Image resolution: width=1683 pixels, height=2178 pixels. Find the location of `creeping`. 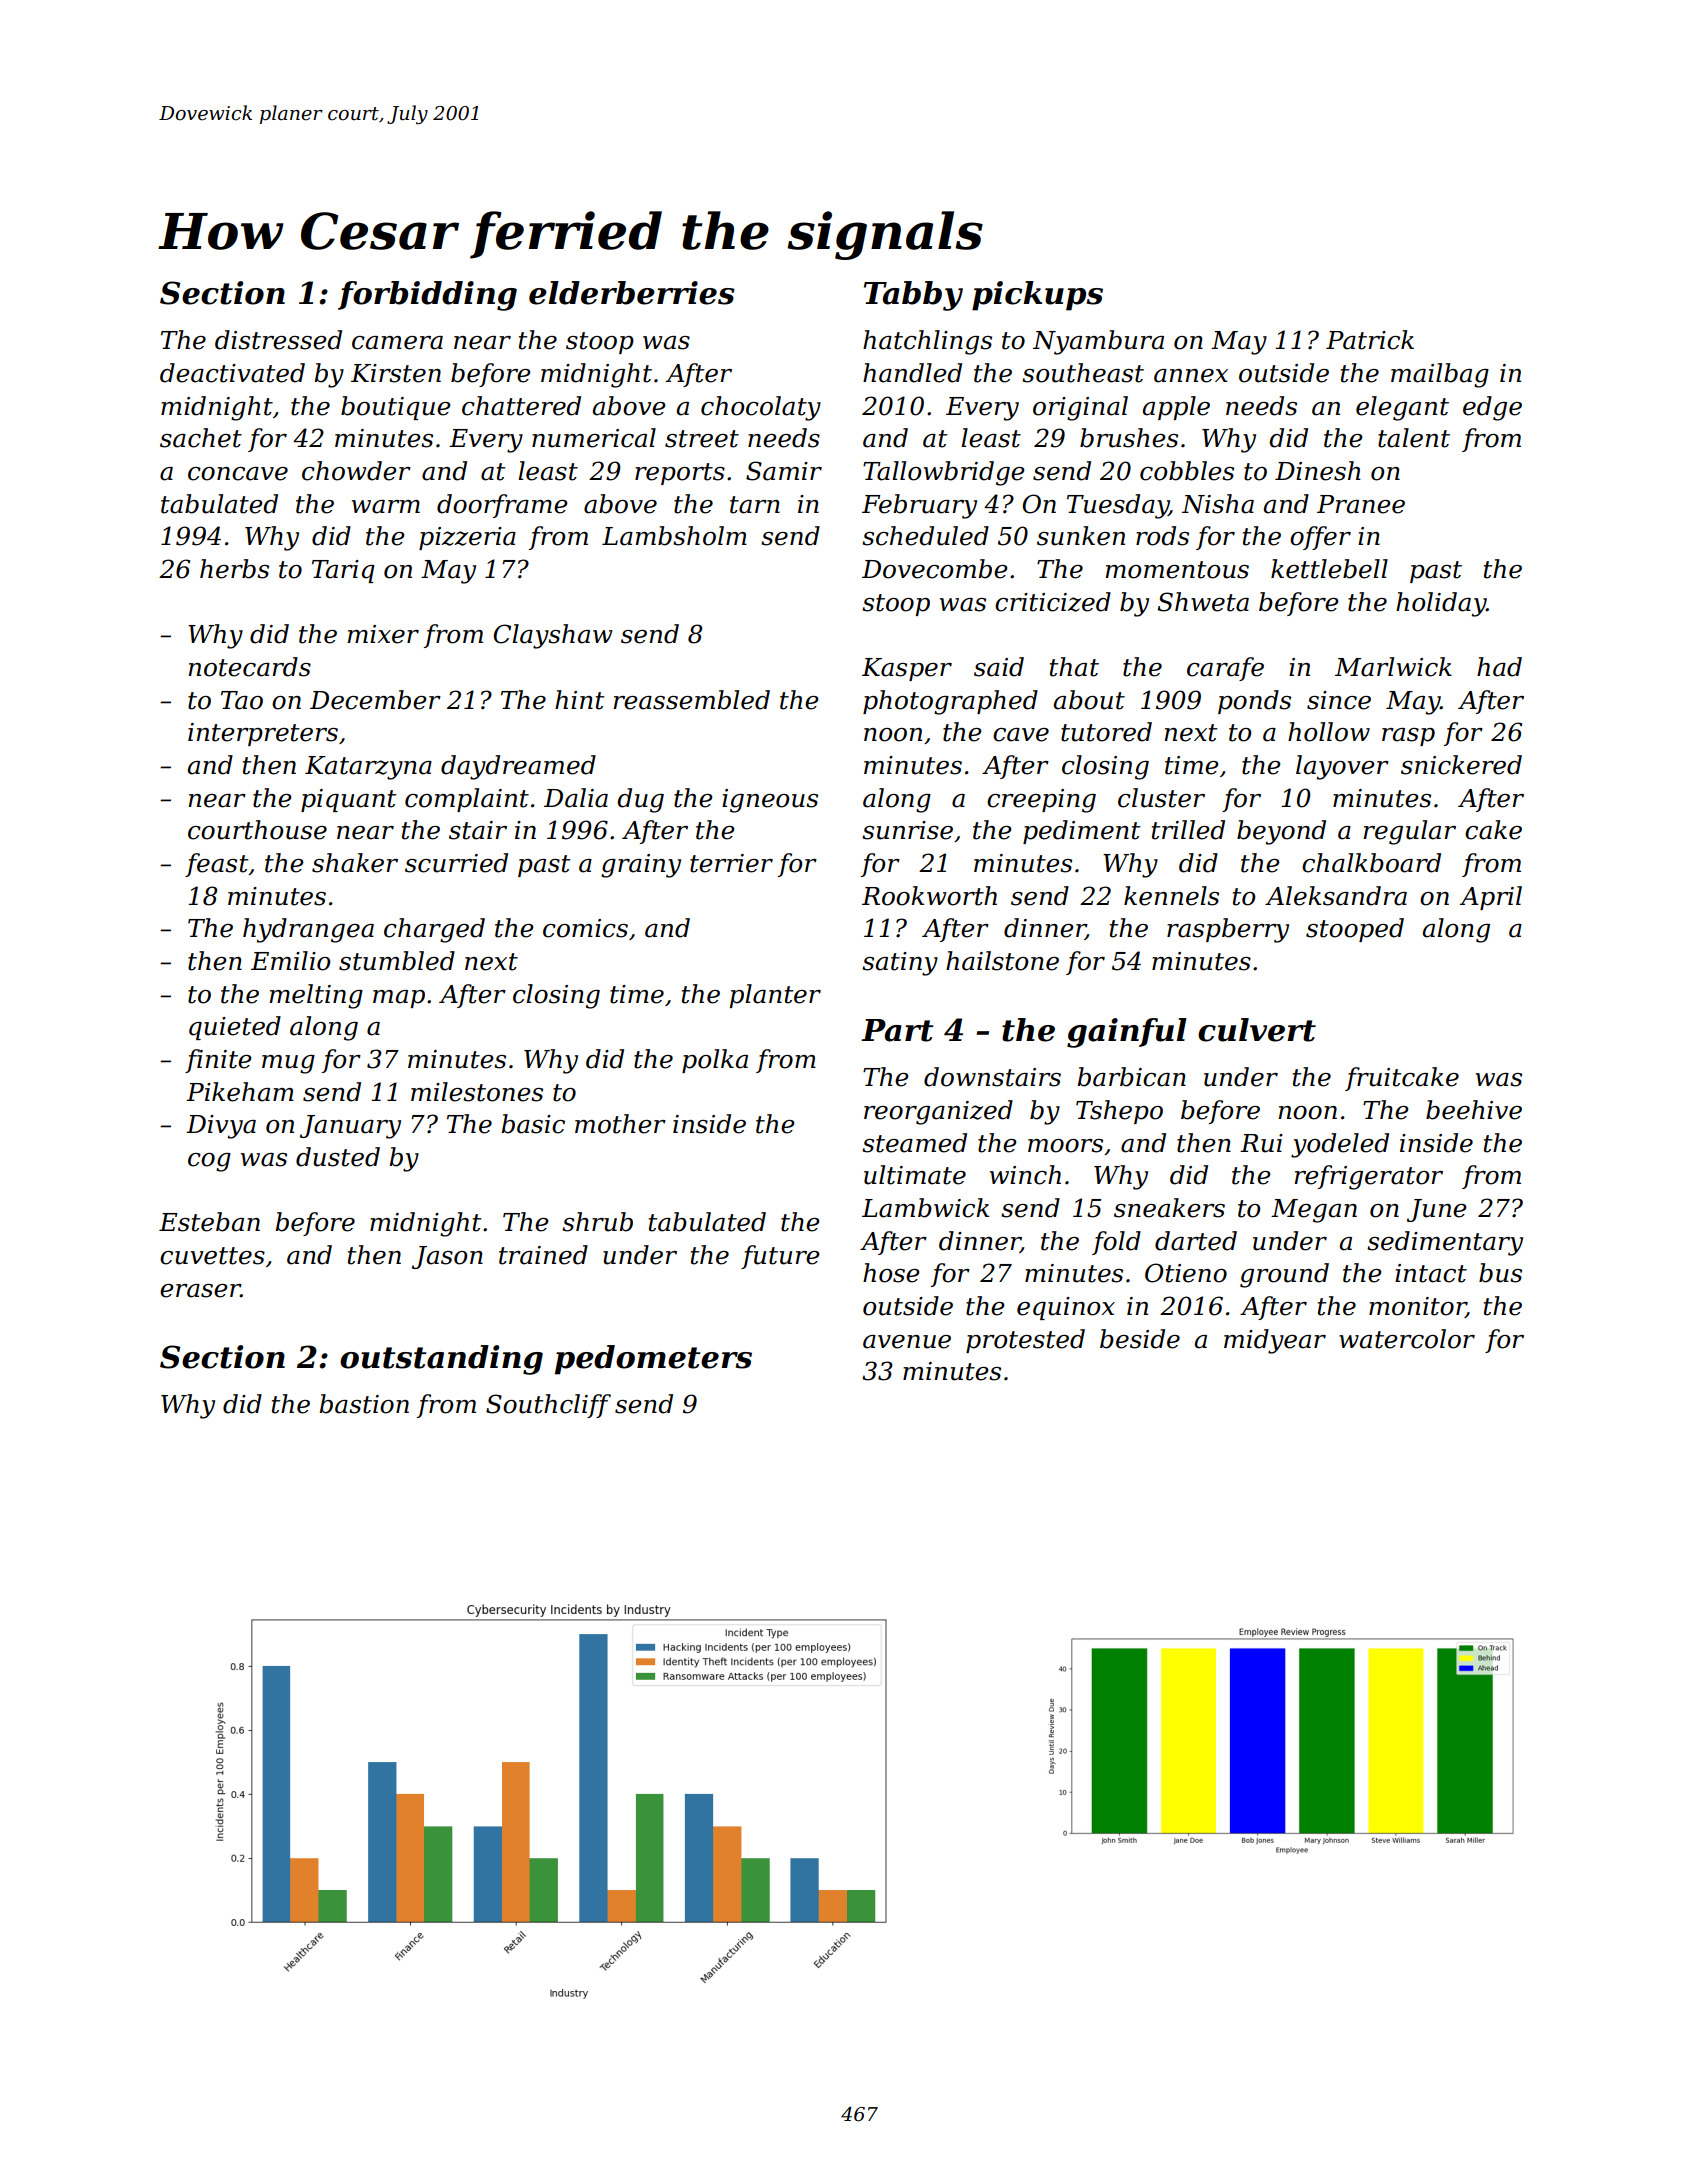

creeping is located at coordinates (1041, 801).
